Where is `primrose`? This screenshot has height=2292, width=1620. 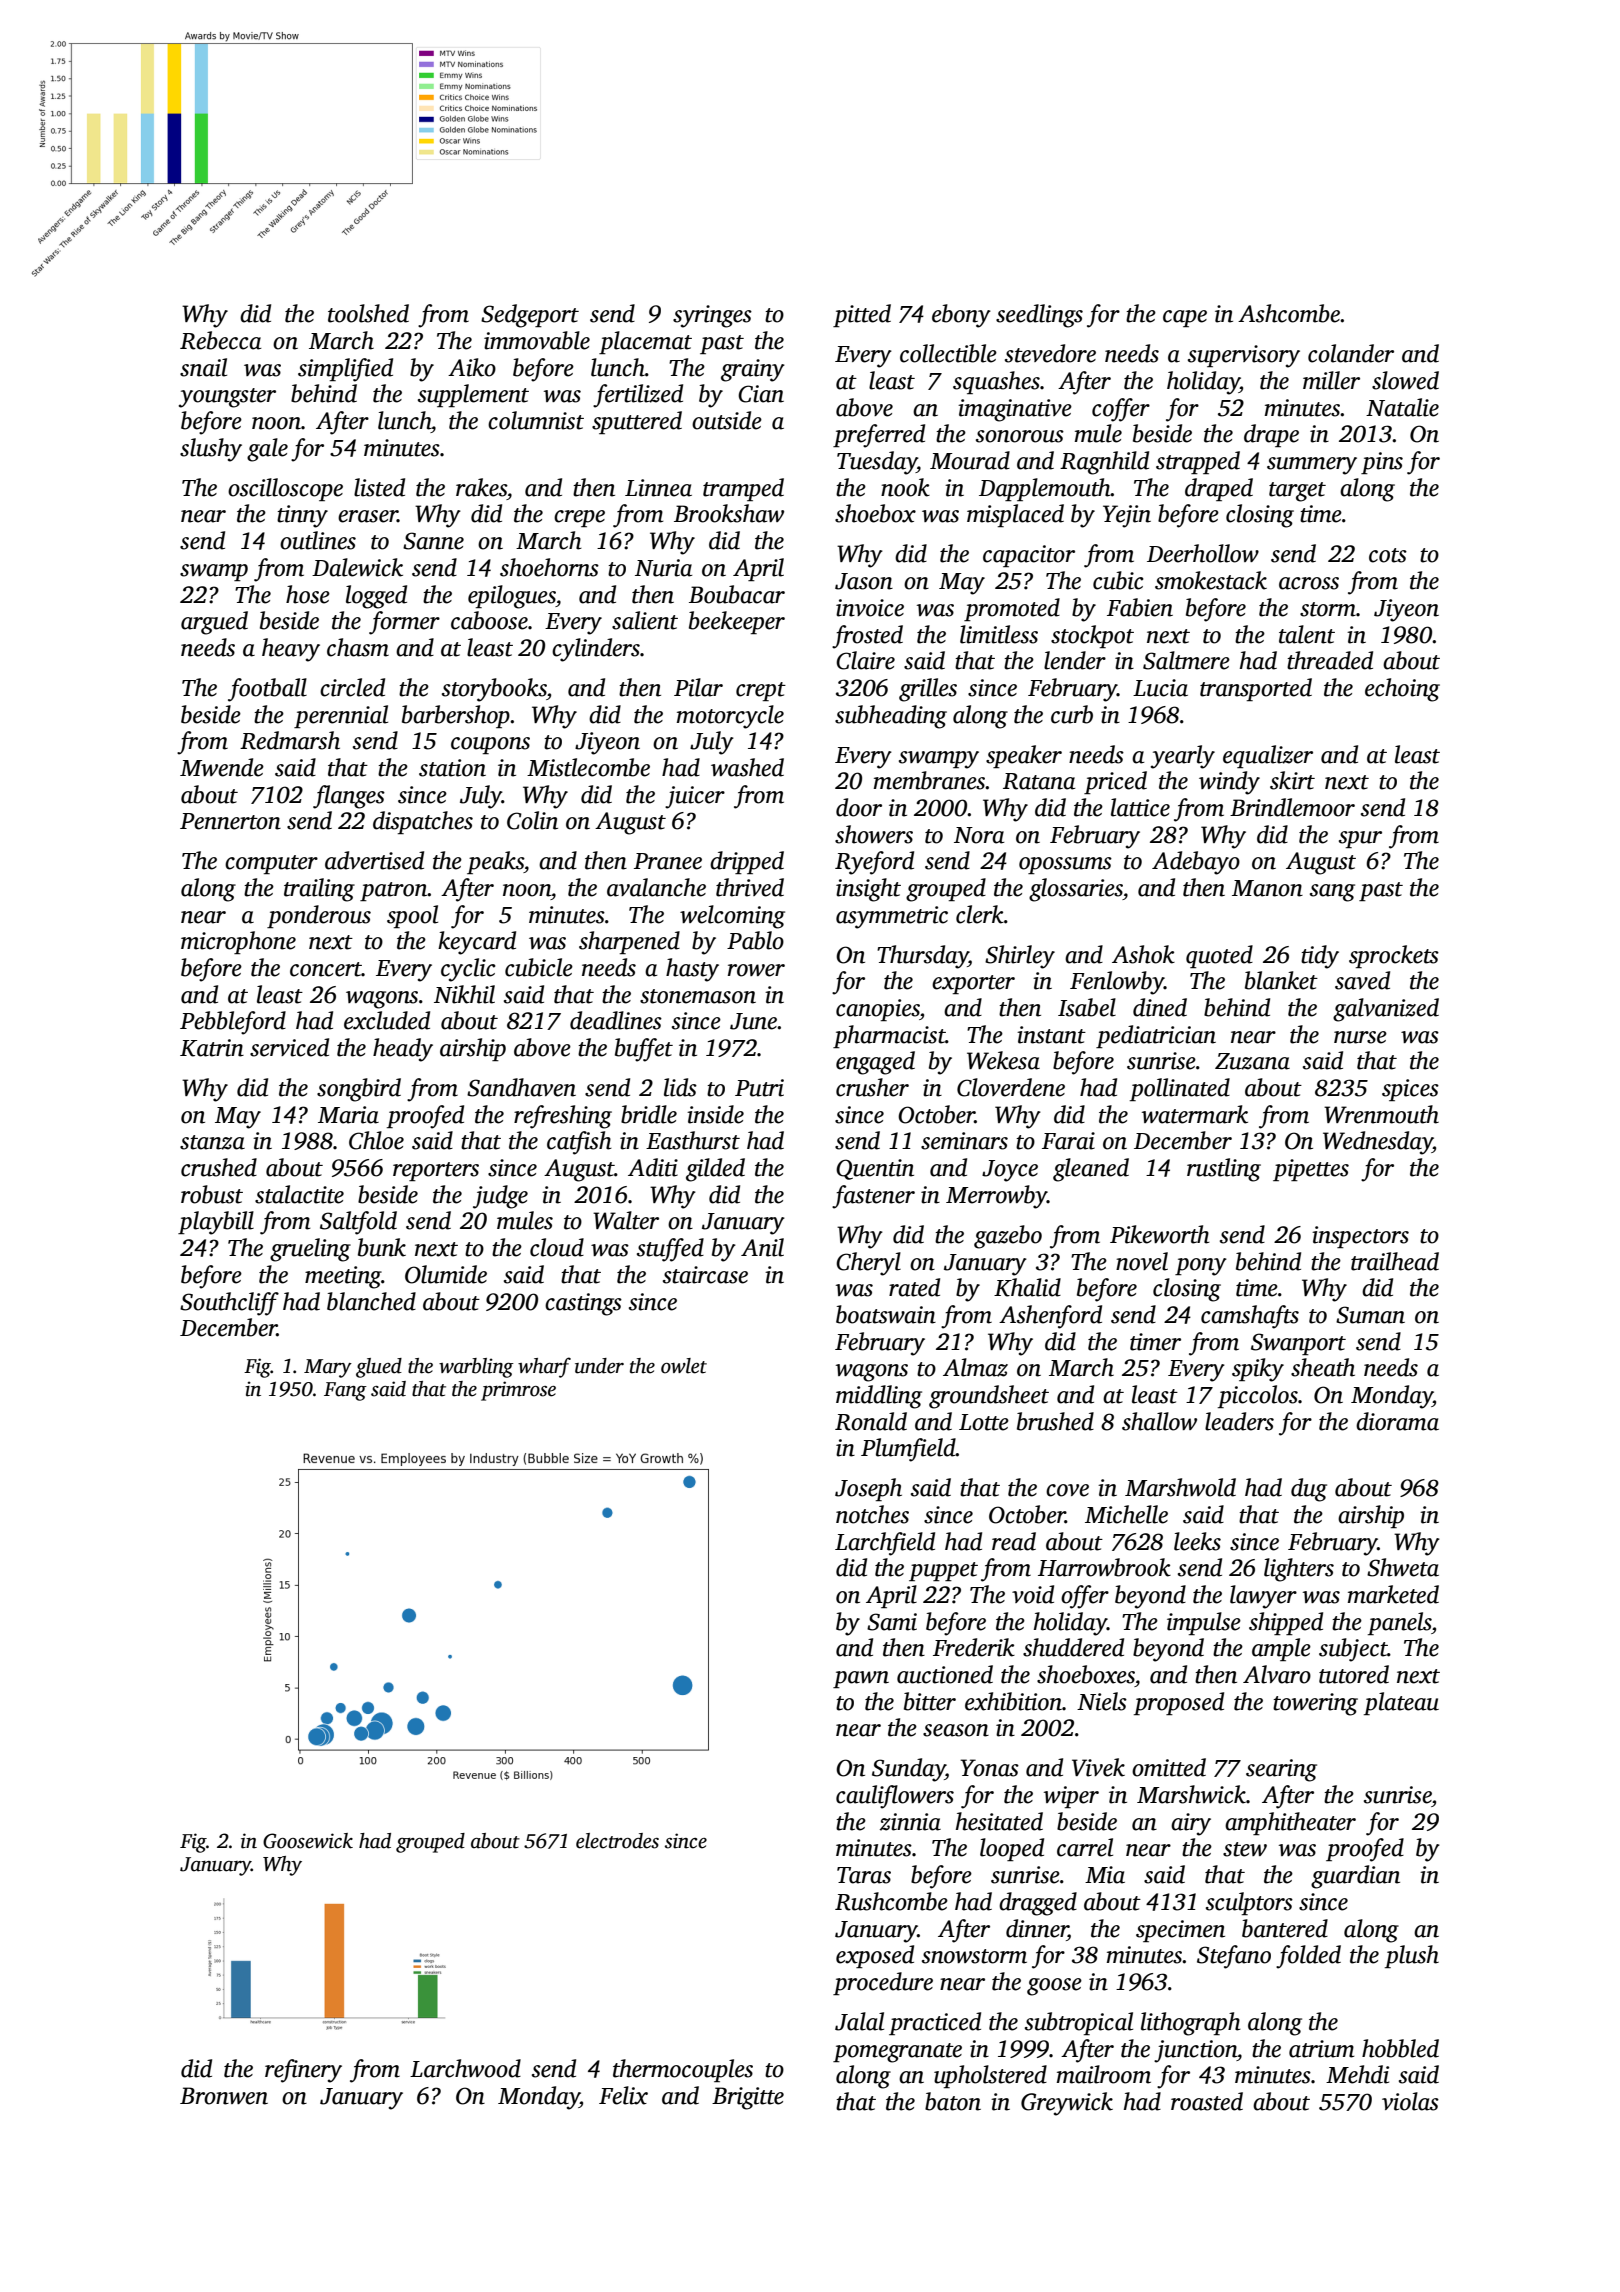
primrose is located at coordinates (518, 1391).
